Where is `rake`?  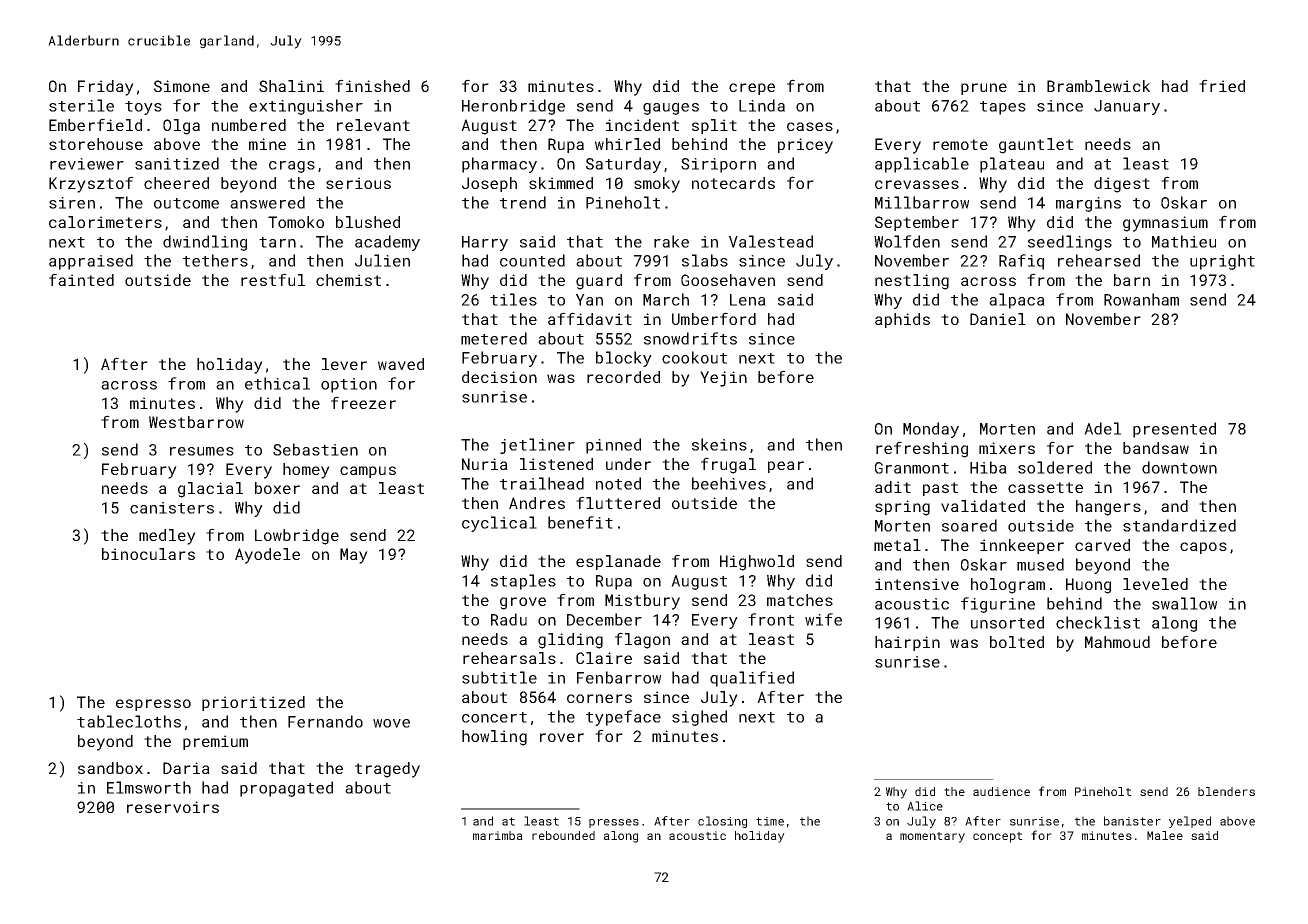 rake is located at coordinates (671, 241).
